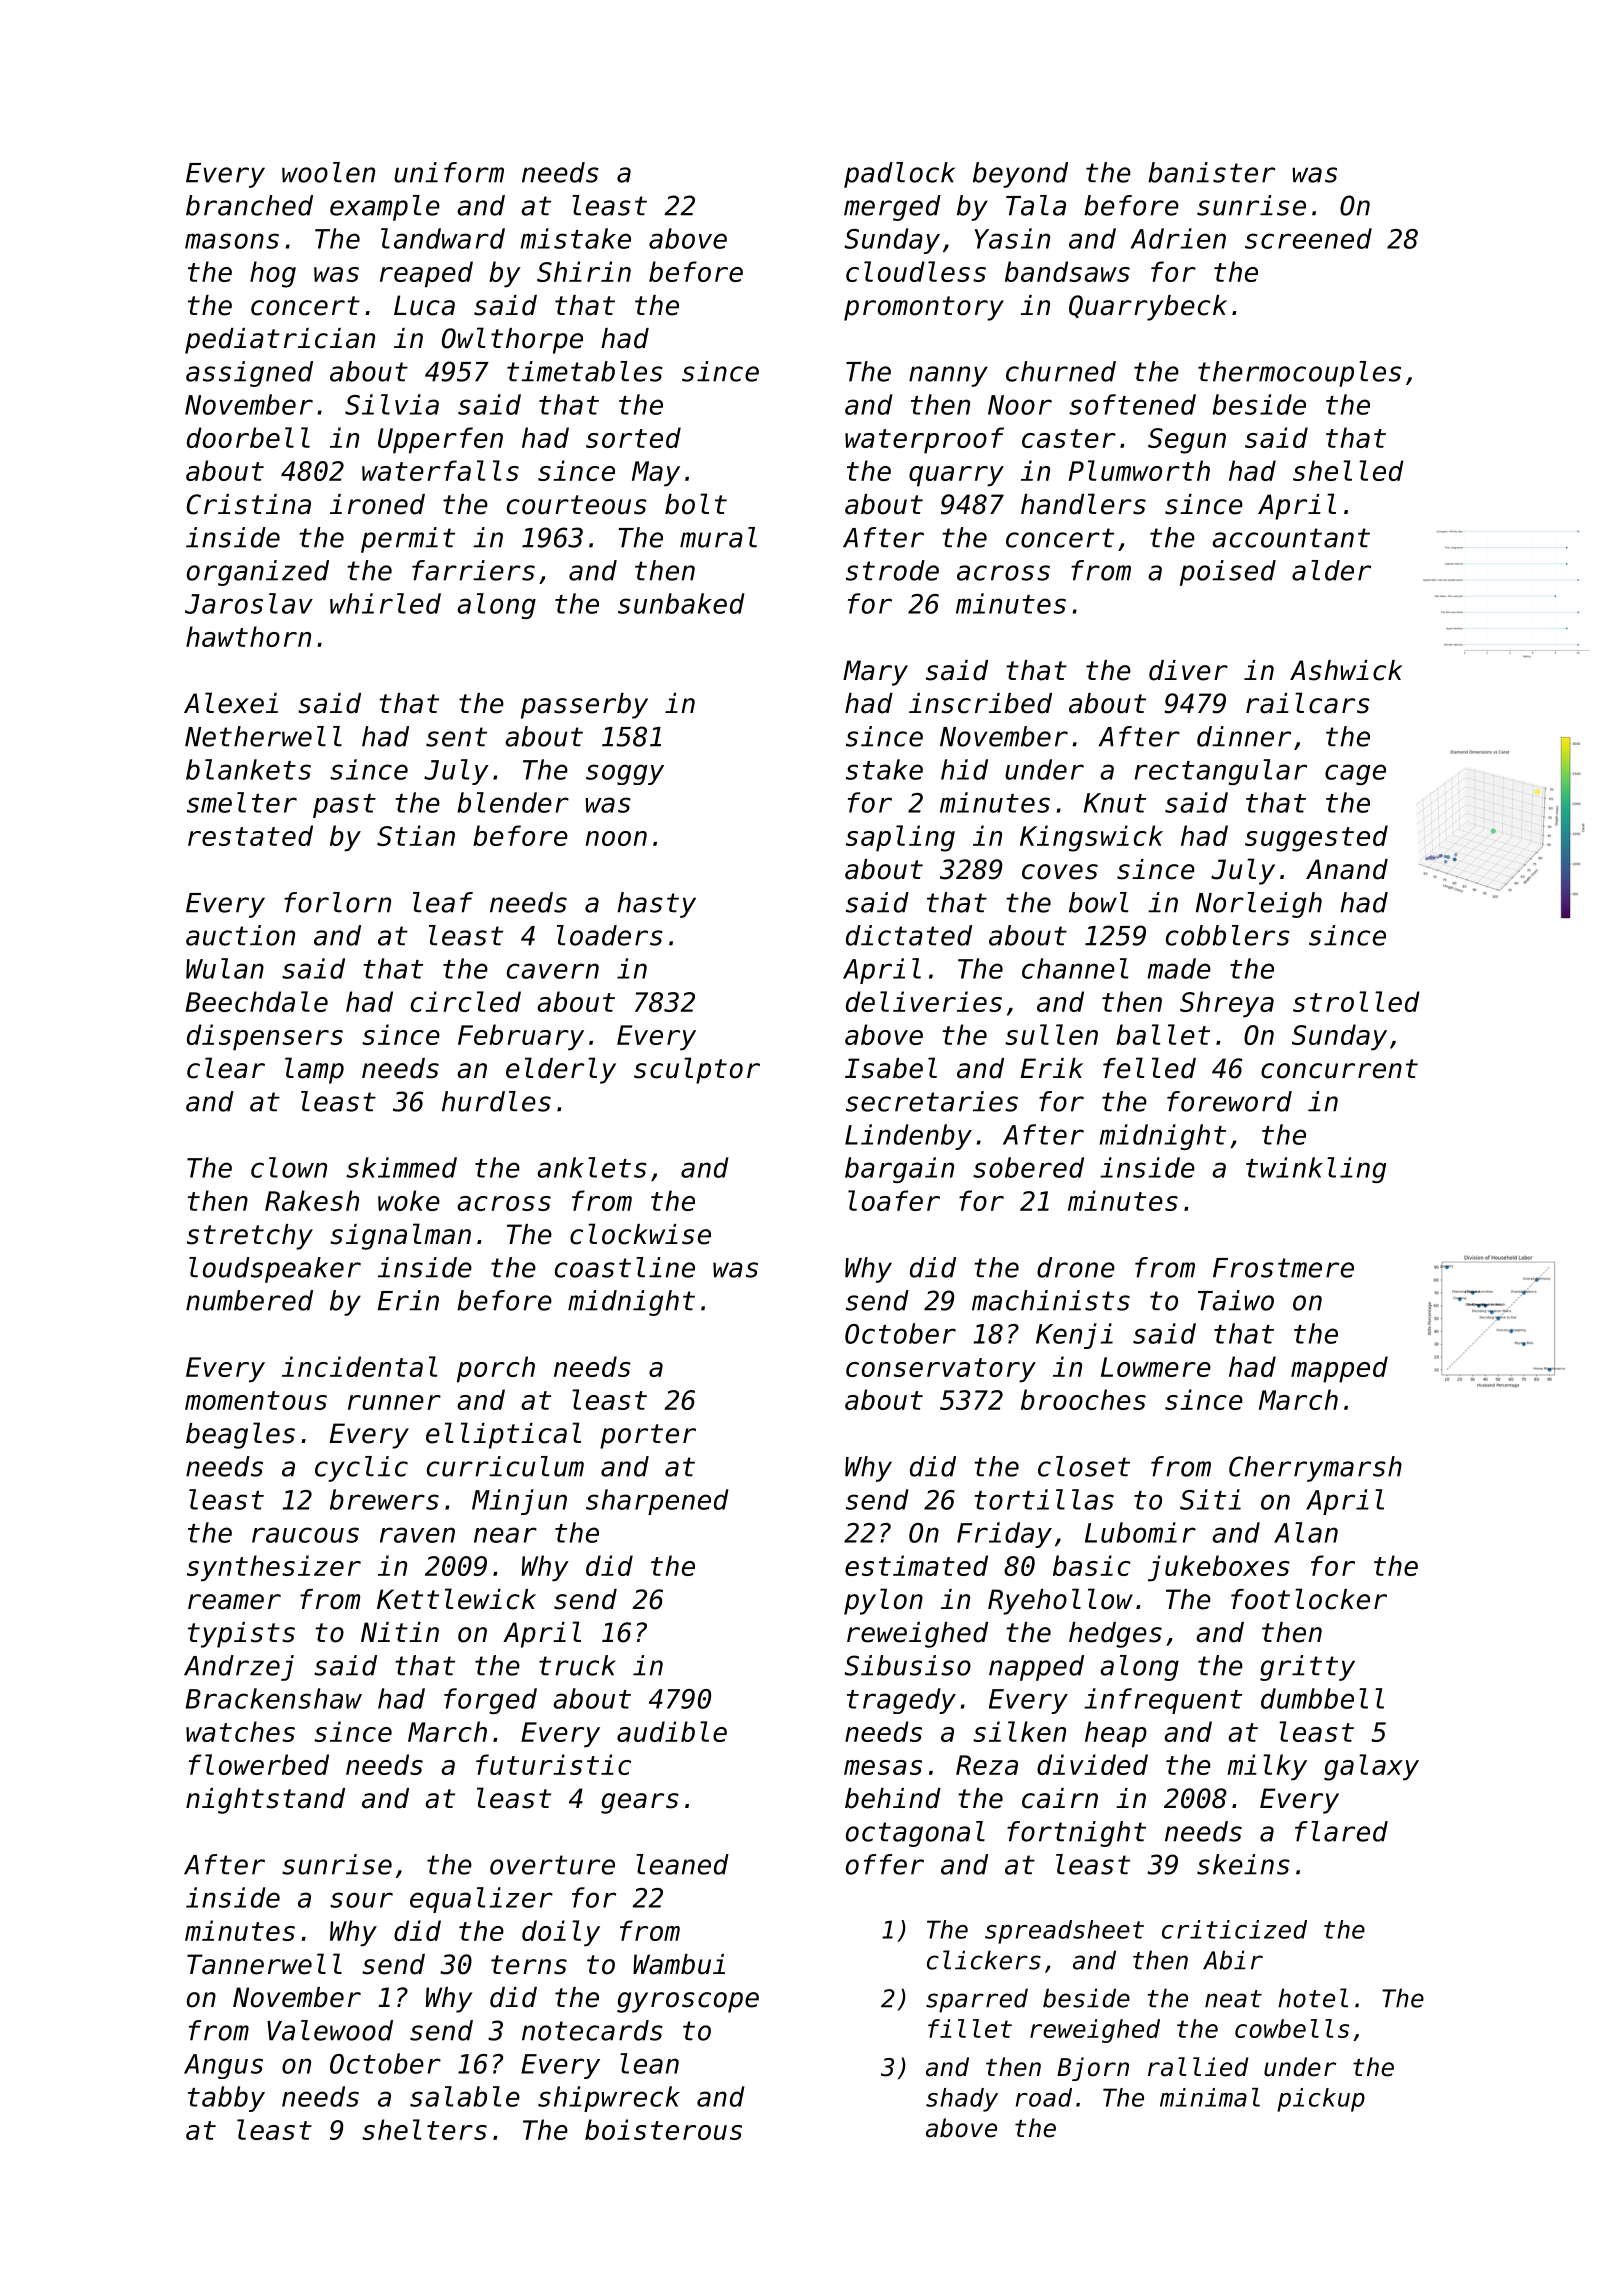 Image resolution: width=1620 pixels, height=2292 pixels. What do you see at coordinates (1308, 238) in the screenshot?
I see `screened` at bounding box center [1308, 238].
